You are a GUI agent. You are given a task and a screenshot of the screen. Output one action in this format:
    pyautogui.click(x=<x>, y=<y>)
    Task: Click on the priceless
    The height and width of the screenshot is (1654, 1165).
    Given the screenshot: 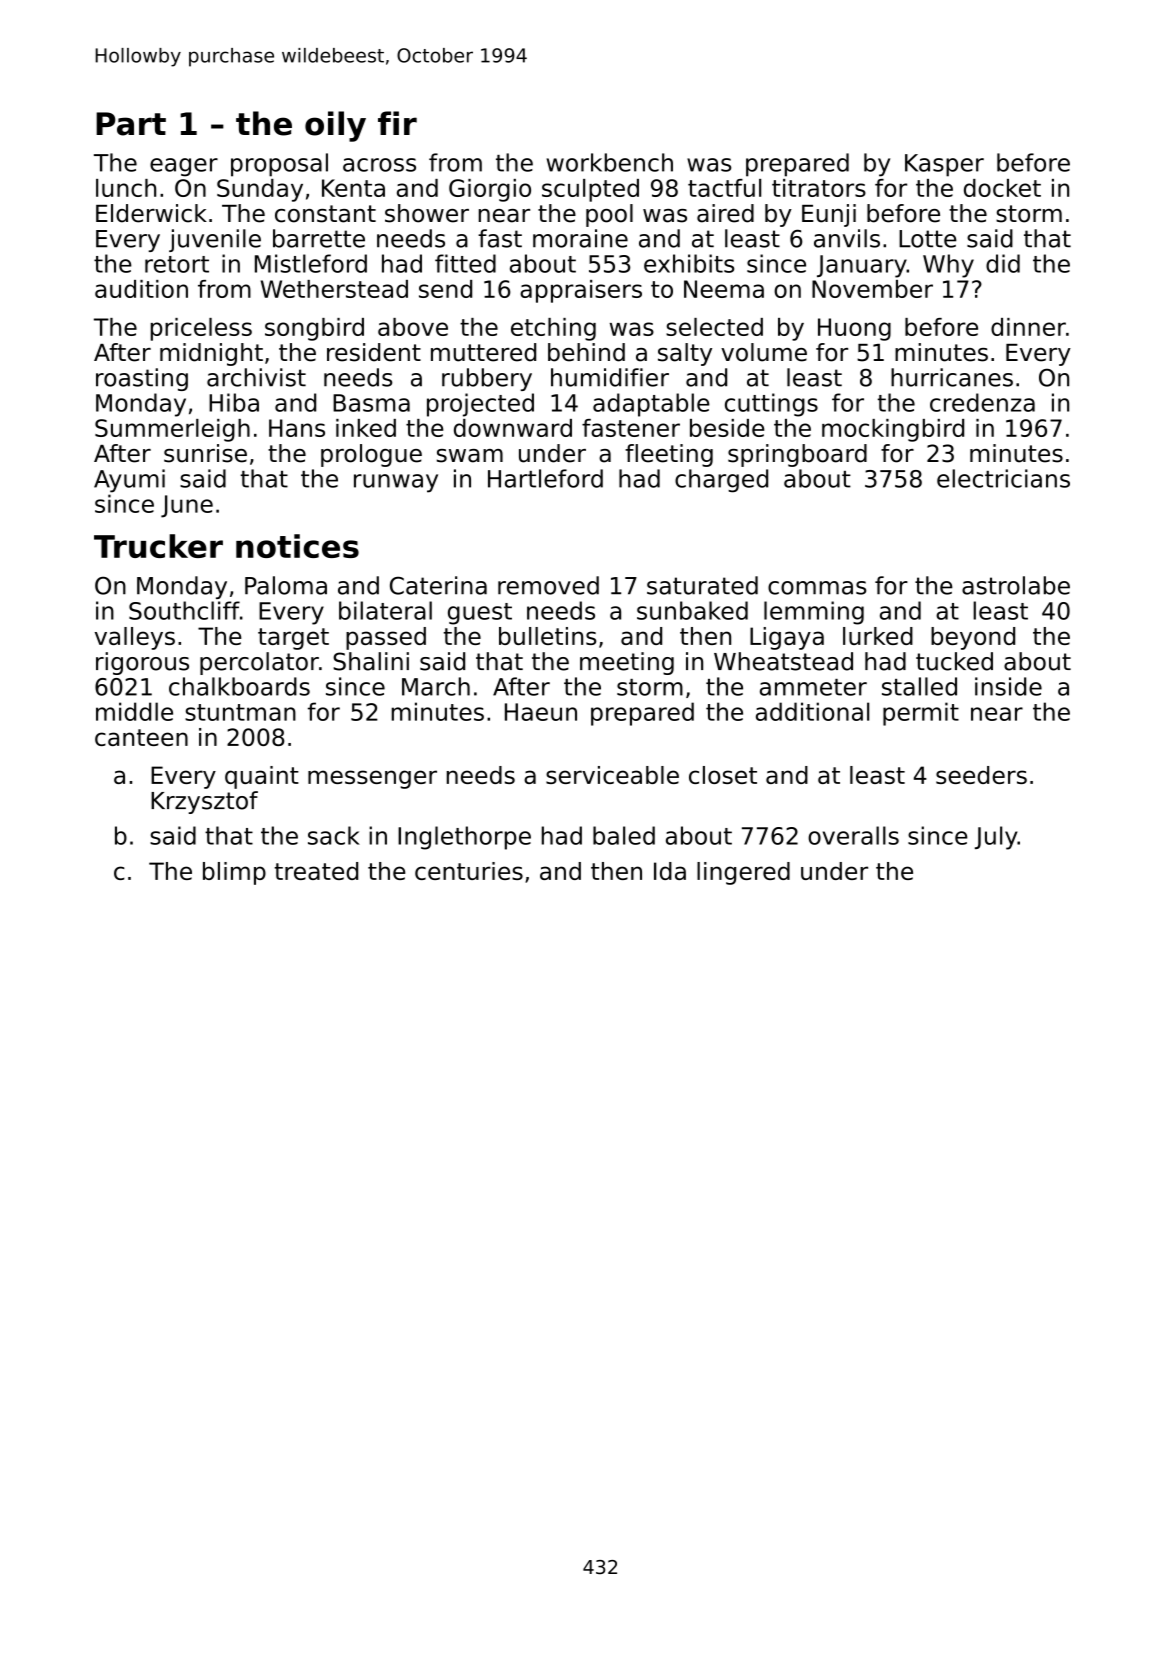 What is the action you would take?
    pyautogui.click(x=201, y=329)
